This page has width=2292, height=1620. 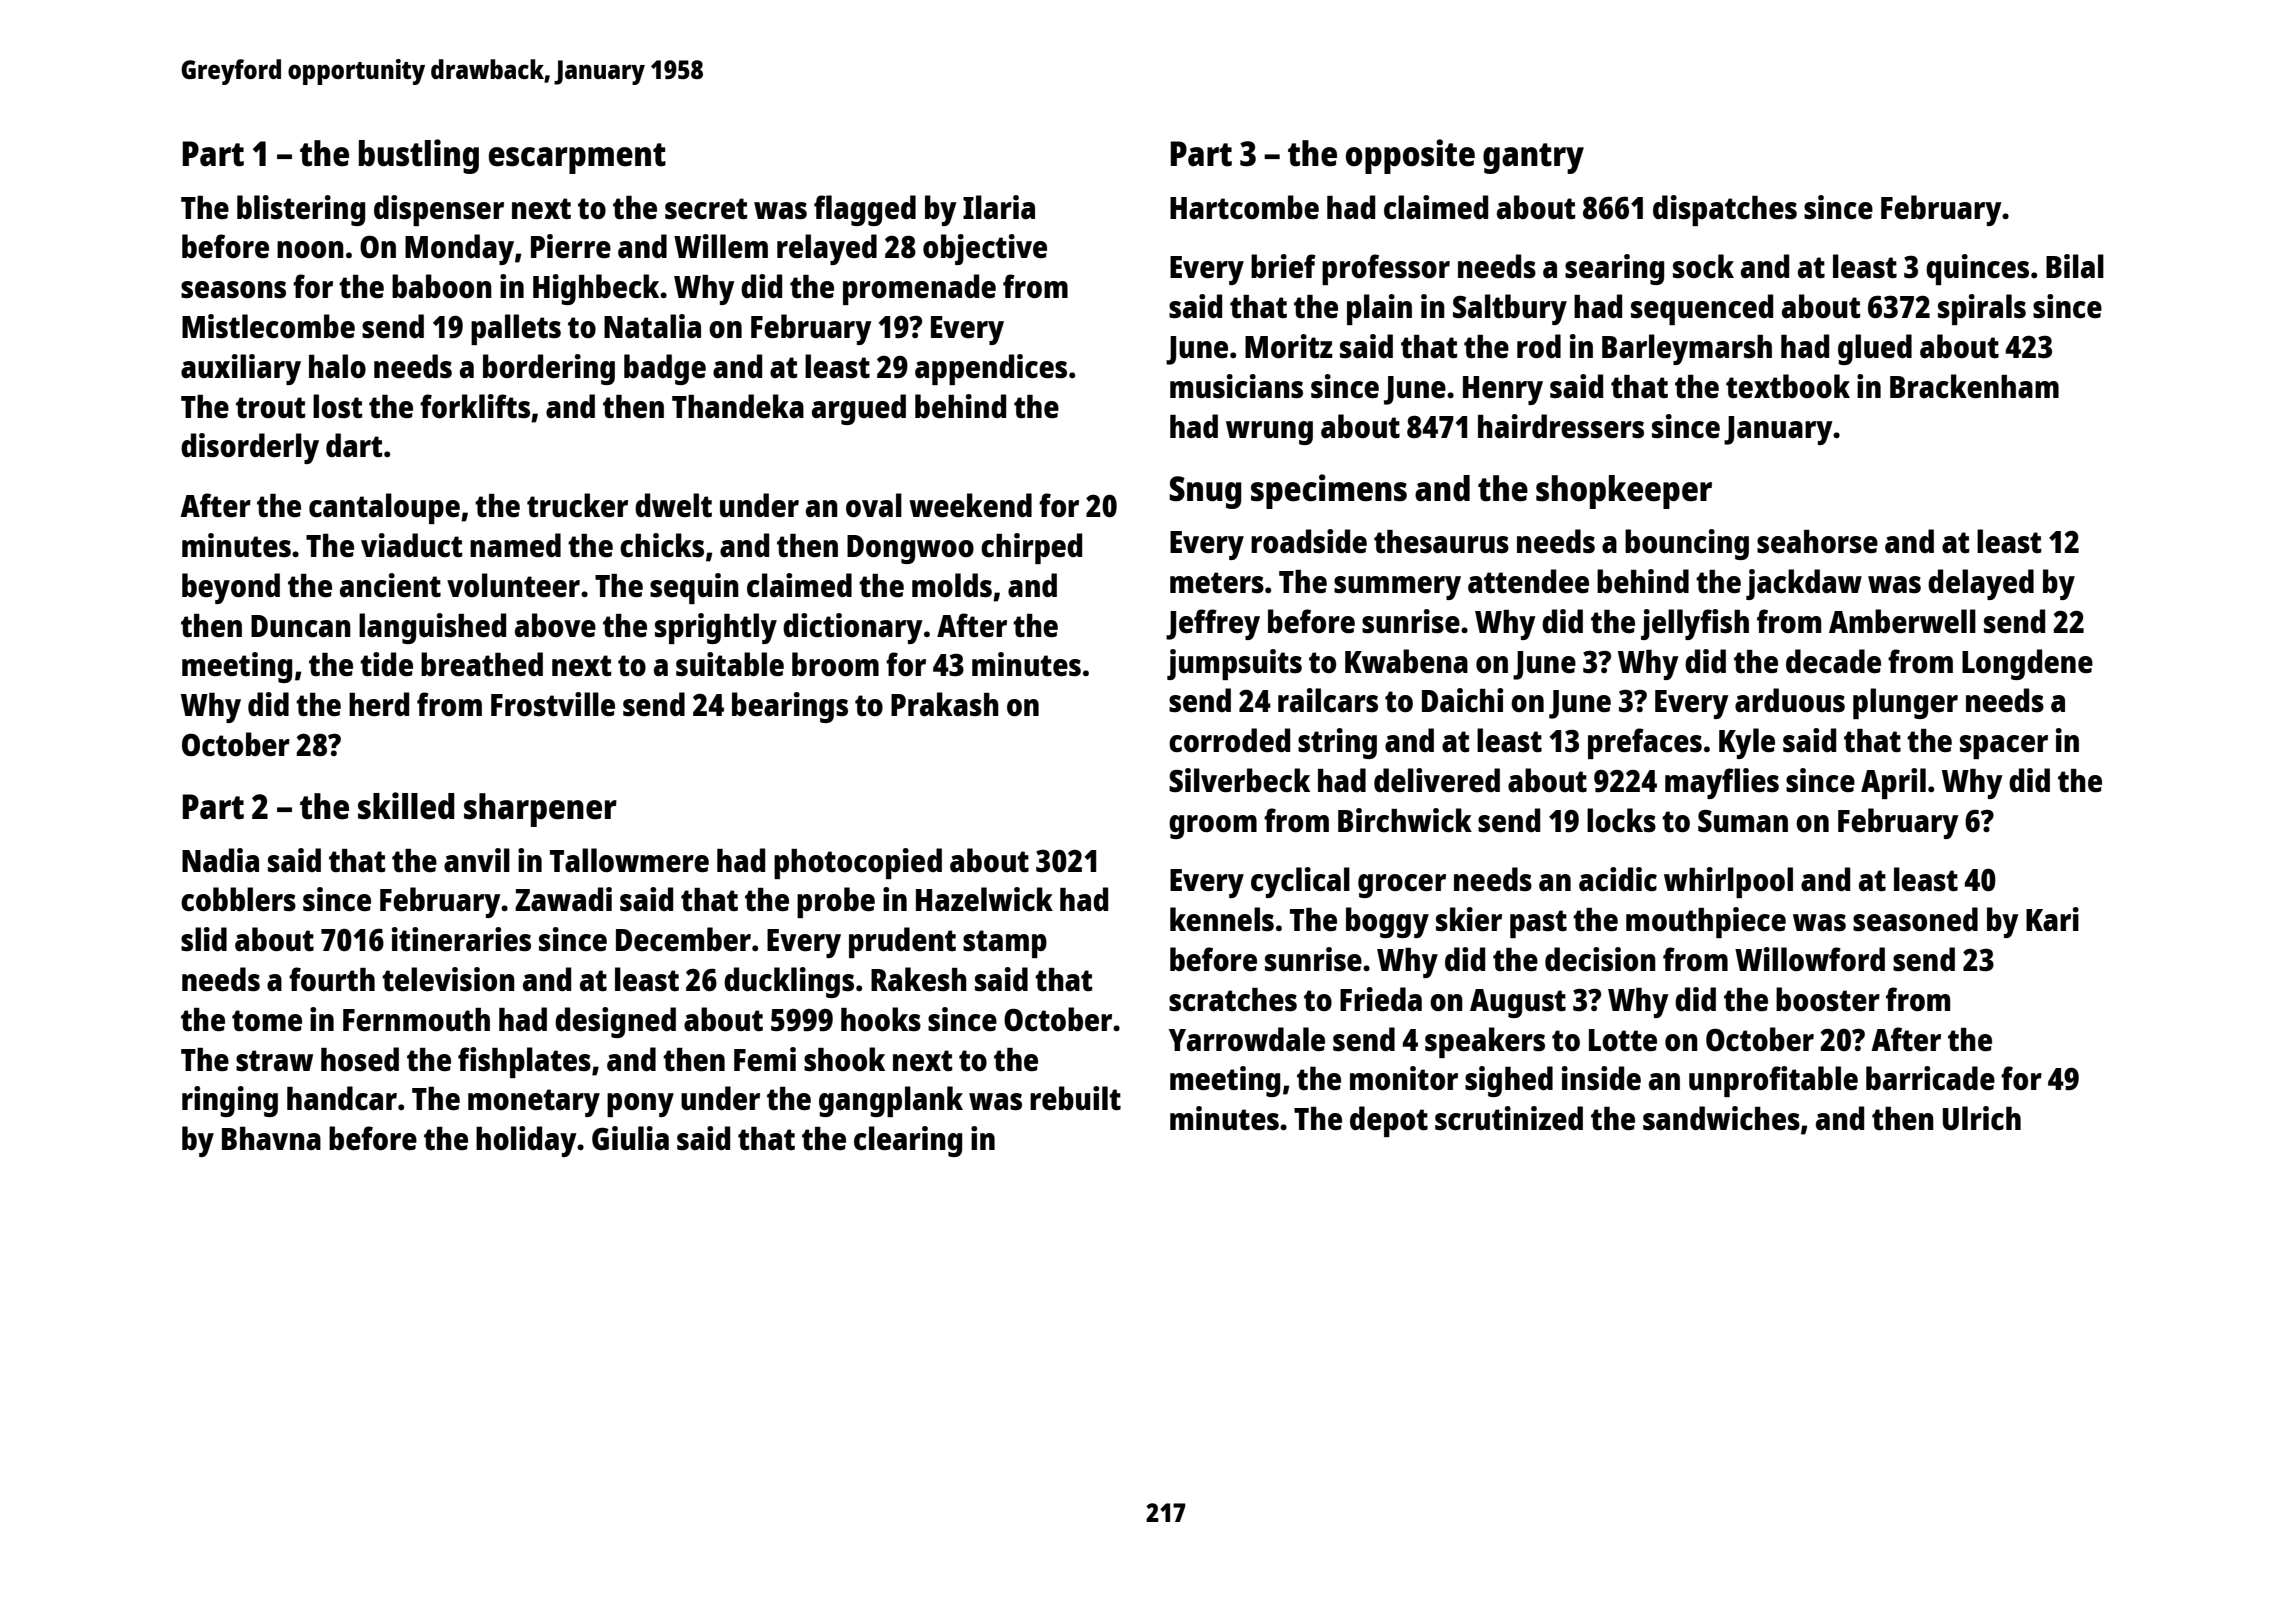 What do you see at coordinates (419, 156) in the page?
I see `bustling` at bounding box center [419, 156].
